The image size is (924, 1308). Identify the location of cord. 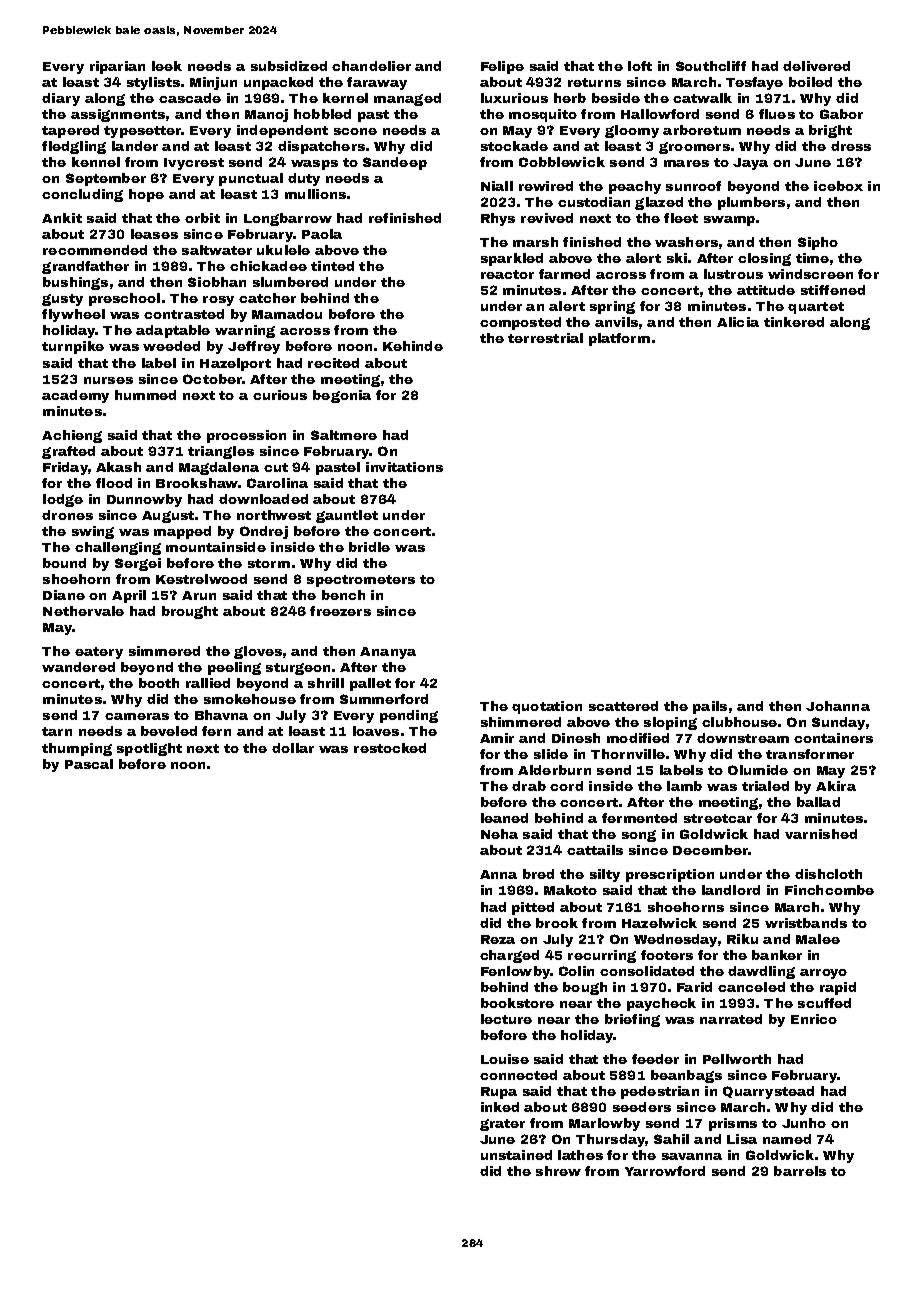
(566, 786).
